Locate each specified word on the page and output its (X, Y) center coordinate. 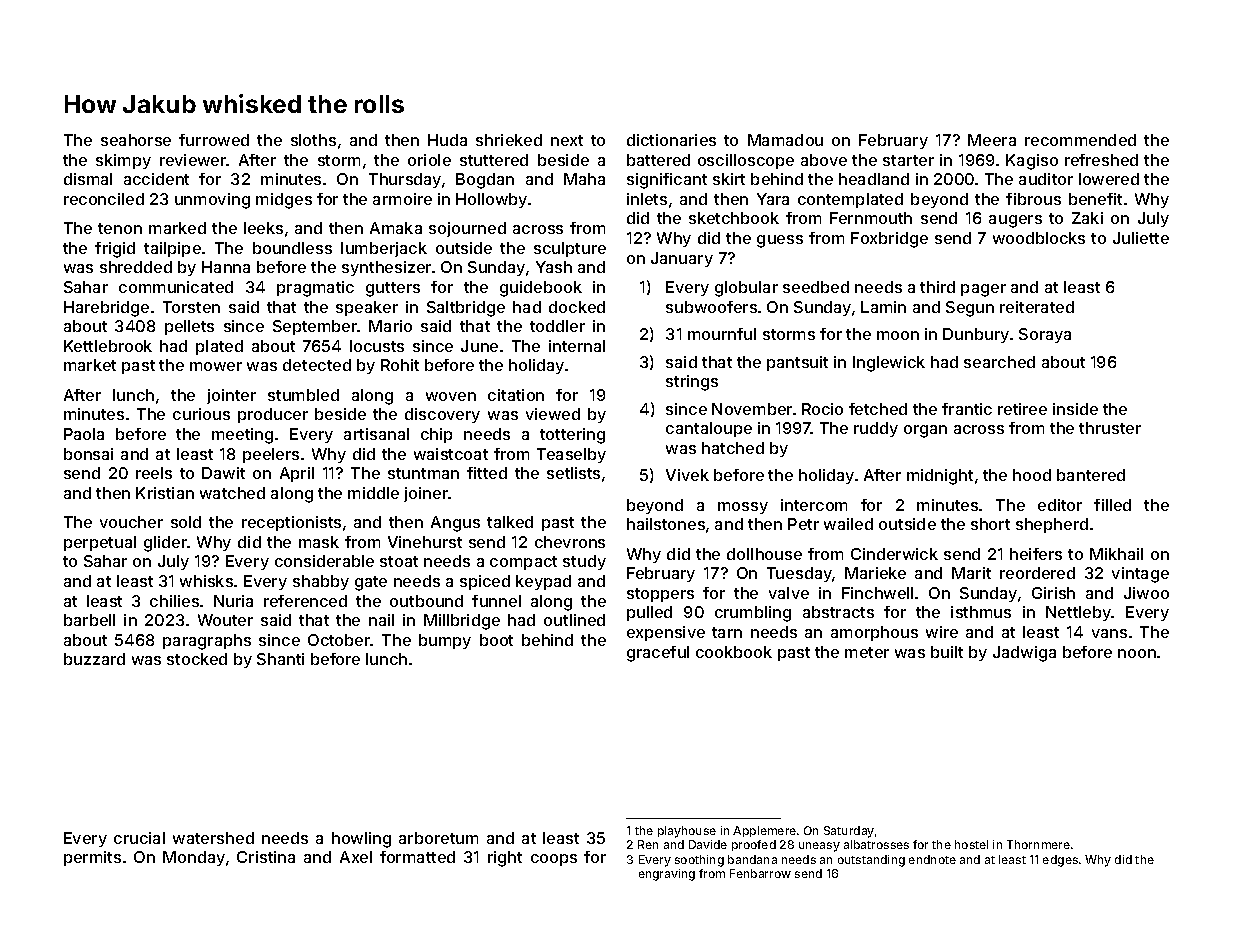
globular (746, 289)
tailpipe (172, 249)
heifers (1036, 554)
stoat (399, 561)
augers (1015, 221)
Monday (194, 858)
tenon (120, 228)
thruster (1110, 428)
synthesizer (386, 268)
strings (692, 383)
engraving (667, 875)
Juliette (1141, 238)
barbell (89, 620)
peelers (271, 455)
